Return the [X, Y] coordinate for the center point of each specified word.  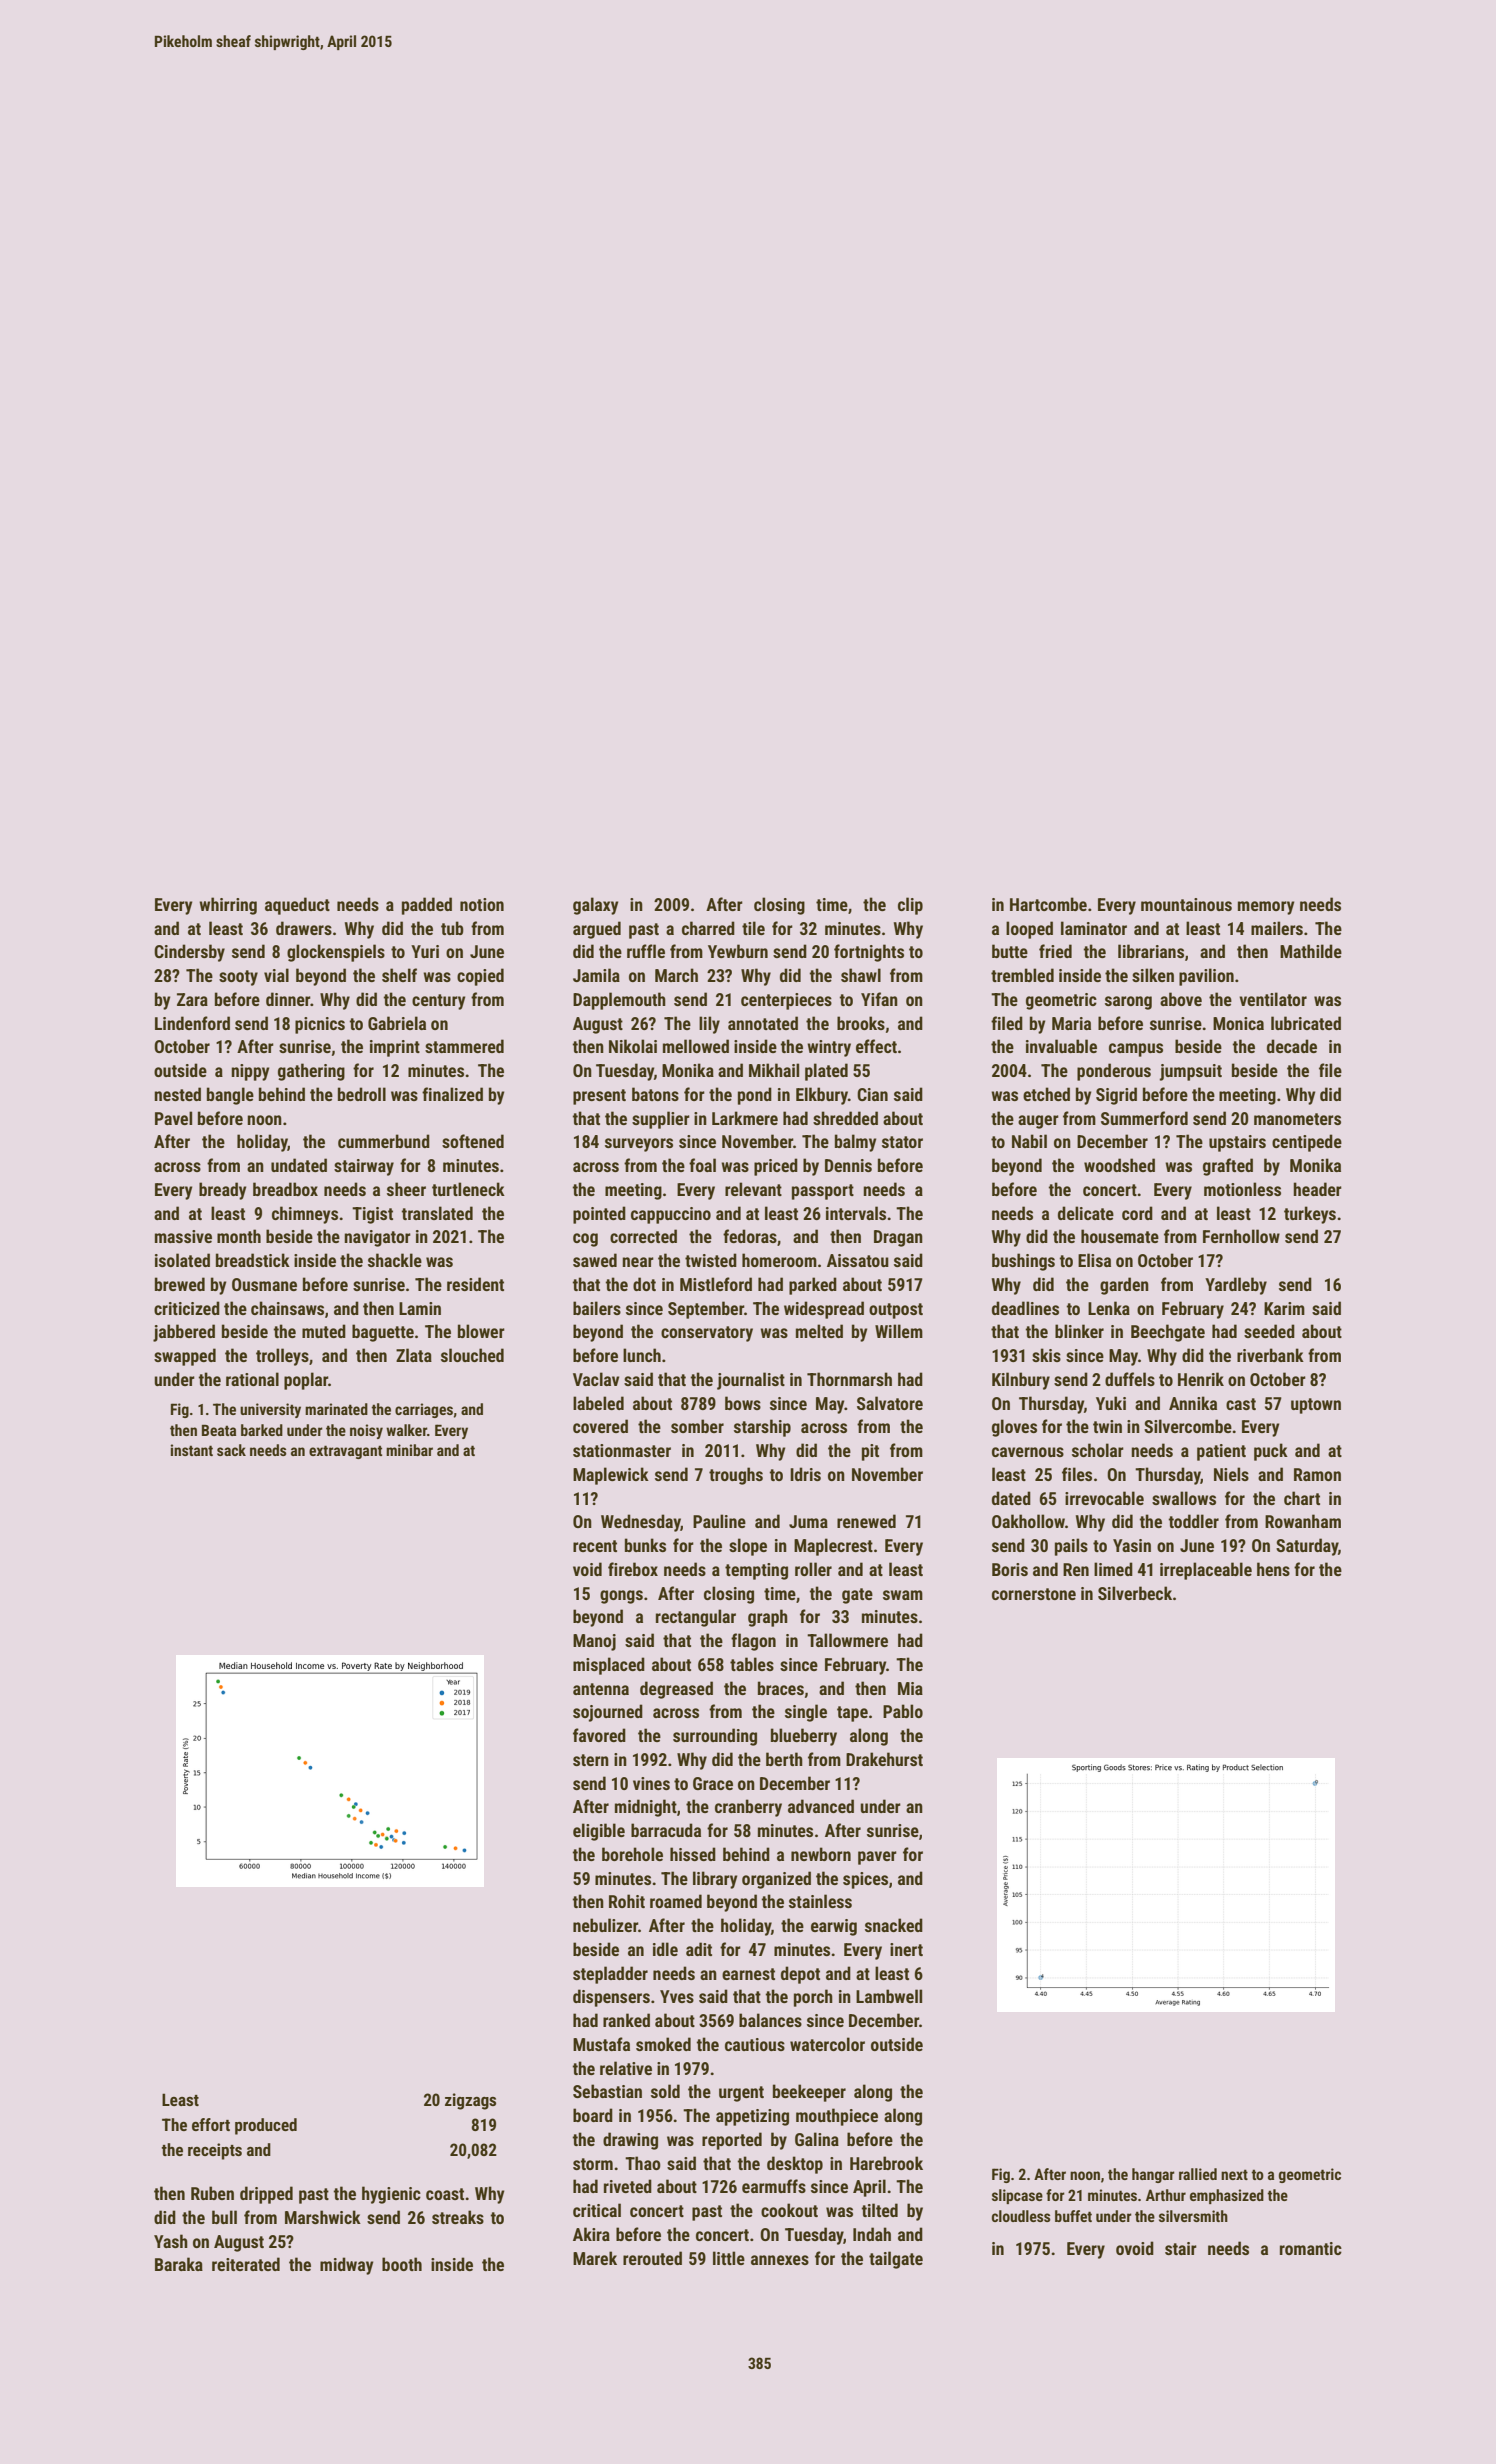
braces [781, 1688]
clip [910, 906]
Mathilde [1311, 951]
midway [346, 2266]
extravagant [345, 1452]
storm [593, 2164]
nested [177, 1094]
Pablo [903, 1711]
